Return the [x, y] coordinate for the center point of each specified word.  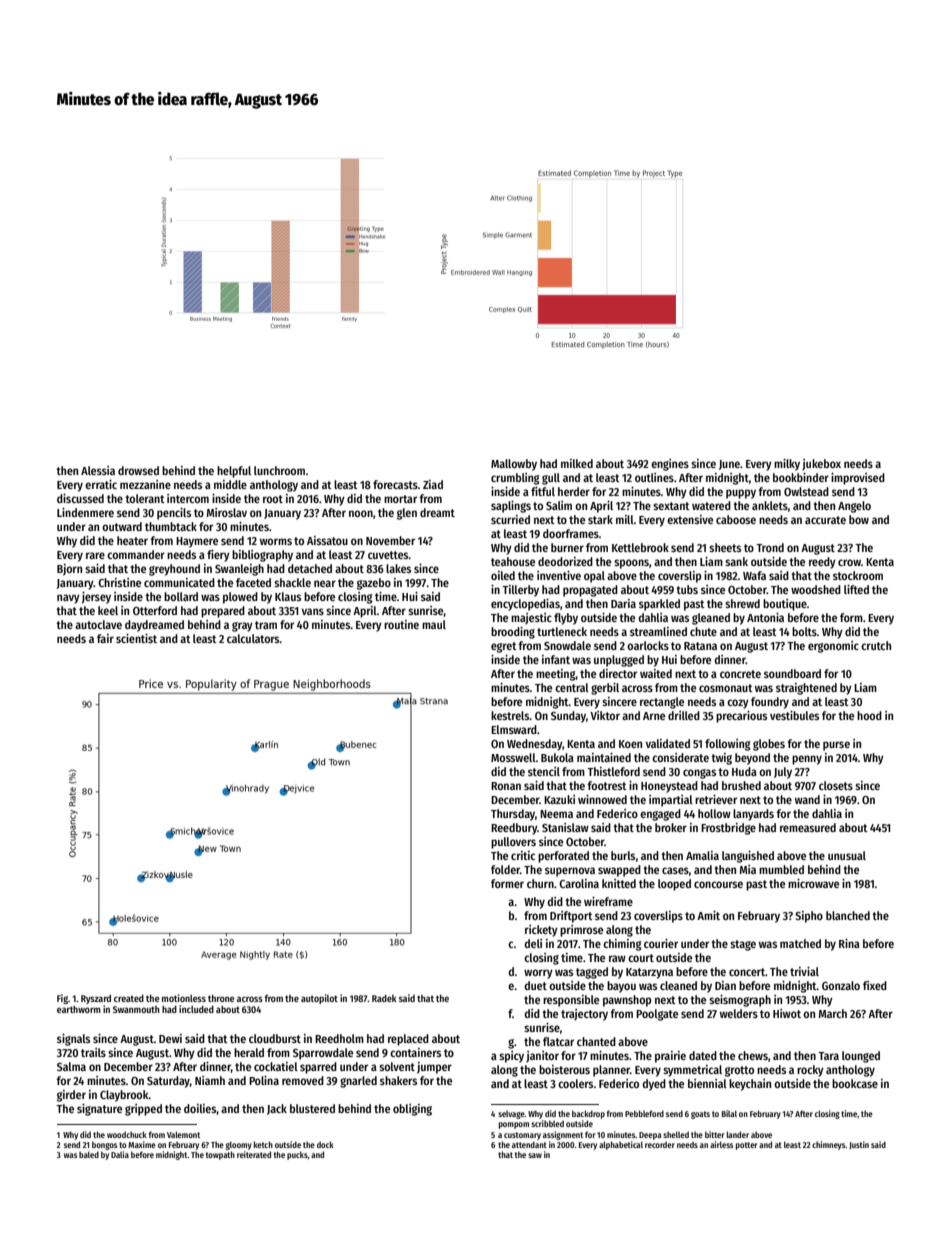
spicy [511, 1057]
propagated [590, 591]
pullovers [513, 843]
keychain [750, 1085]
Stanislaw [565, 827]
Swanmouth [136, 1009]
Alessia [98, 470]
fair [105, 638]
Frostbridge [728, 829]
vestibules [794, 715]
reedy [822, 563]
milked [577, 463]
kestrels [510, 715]
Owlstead [806, 491]
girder [71, 1096]
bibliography [262, 556]
